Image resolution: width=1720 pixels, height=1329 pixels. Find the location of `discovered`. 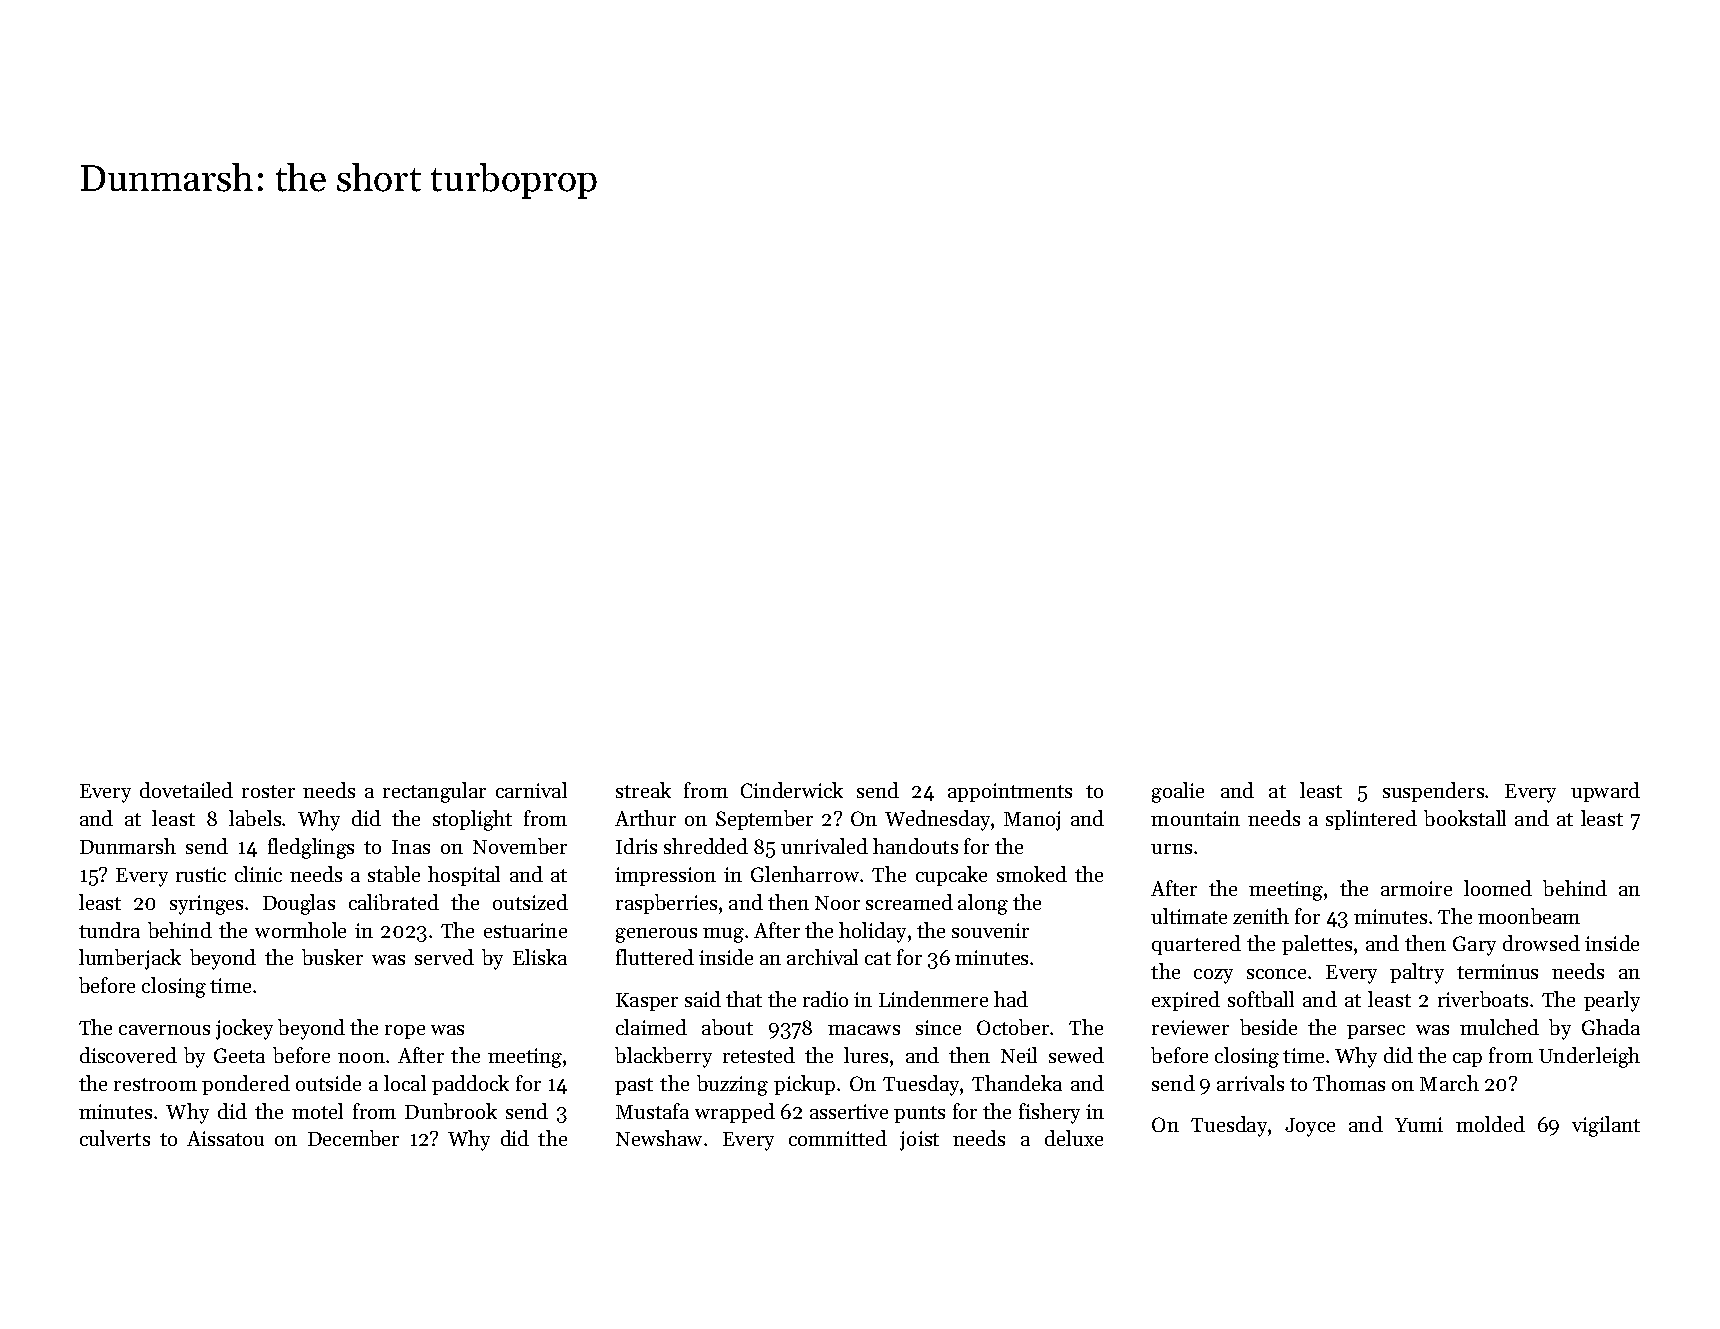

discovered is located at coordinates (128, 1055).
